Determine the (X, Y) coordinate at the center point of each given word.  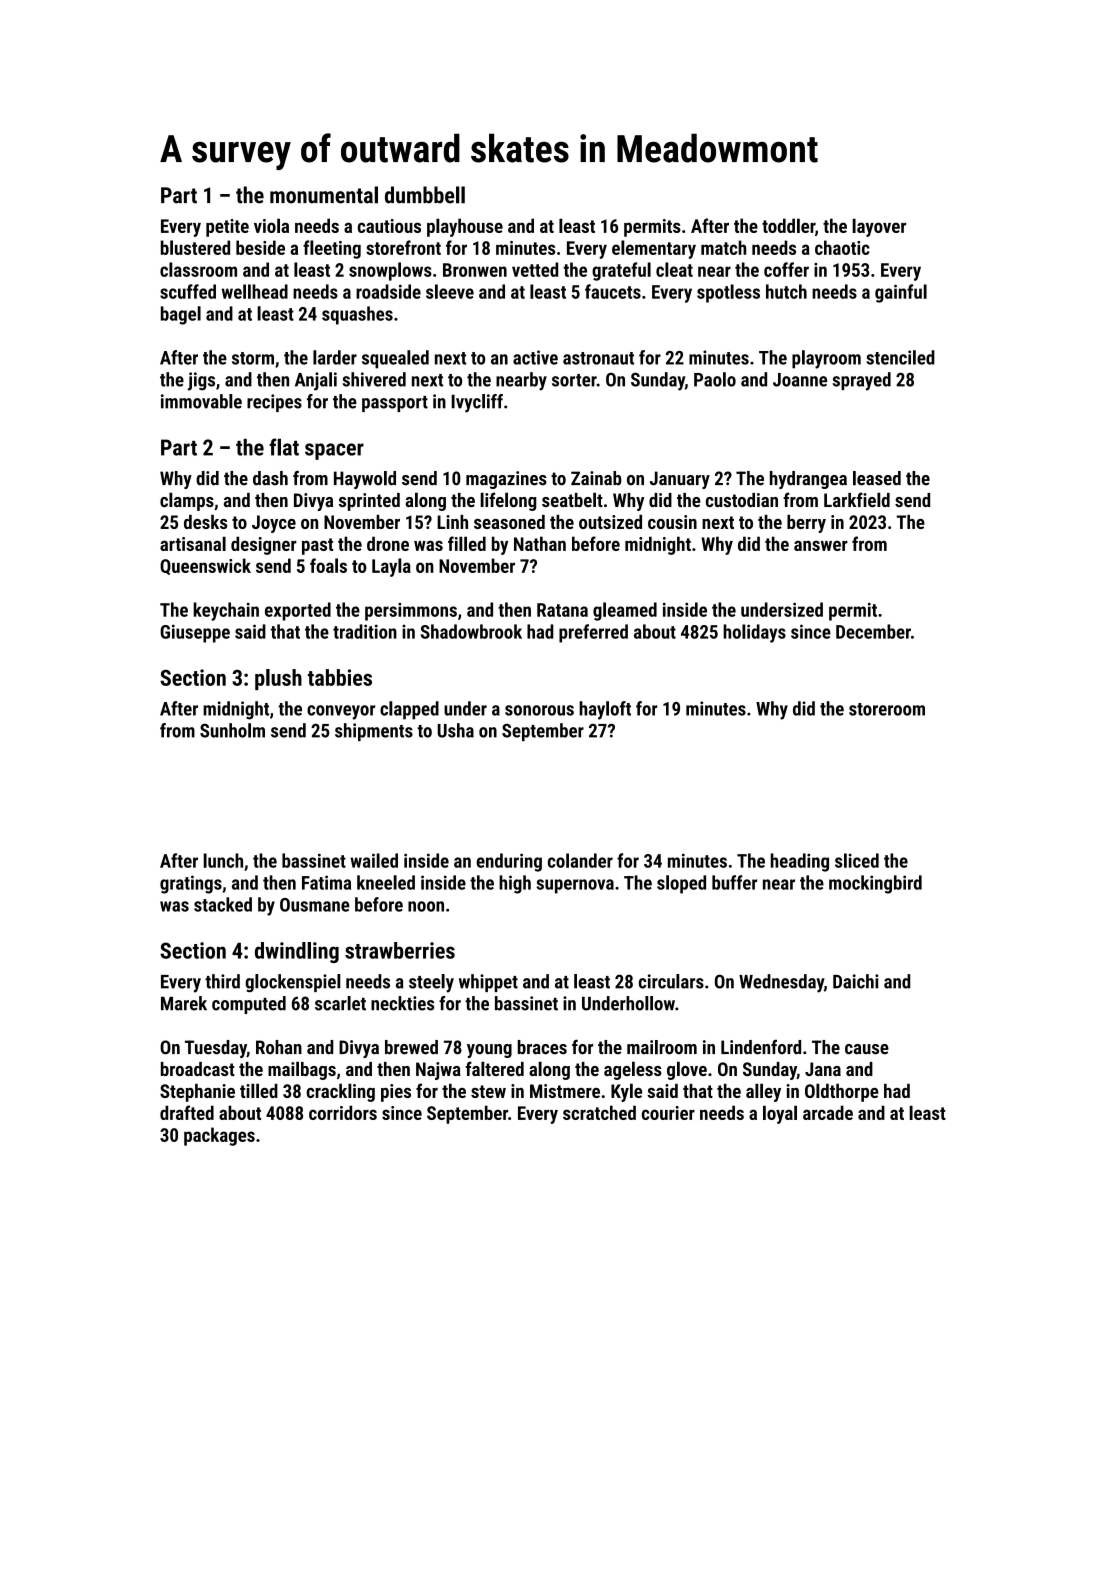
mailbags (302, 1070)
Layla (391, 567)
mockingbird (875, 884)
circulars (671, 981)
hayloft (605, 710)
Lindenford (761, 1047)
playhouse (465, 227)
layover (879, 227)
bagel (181, 315)
